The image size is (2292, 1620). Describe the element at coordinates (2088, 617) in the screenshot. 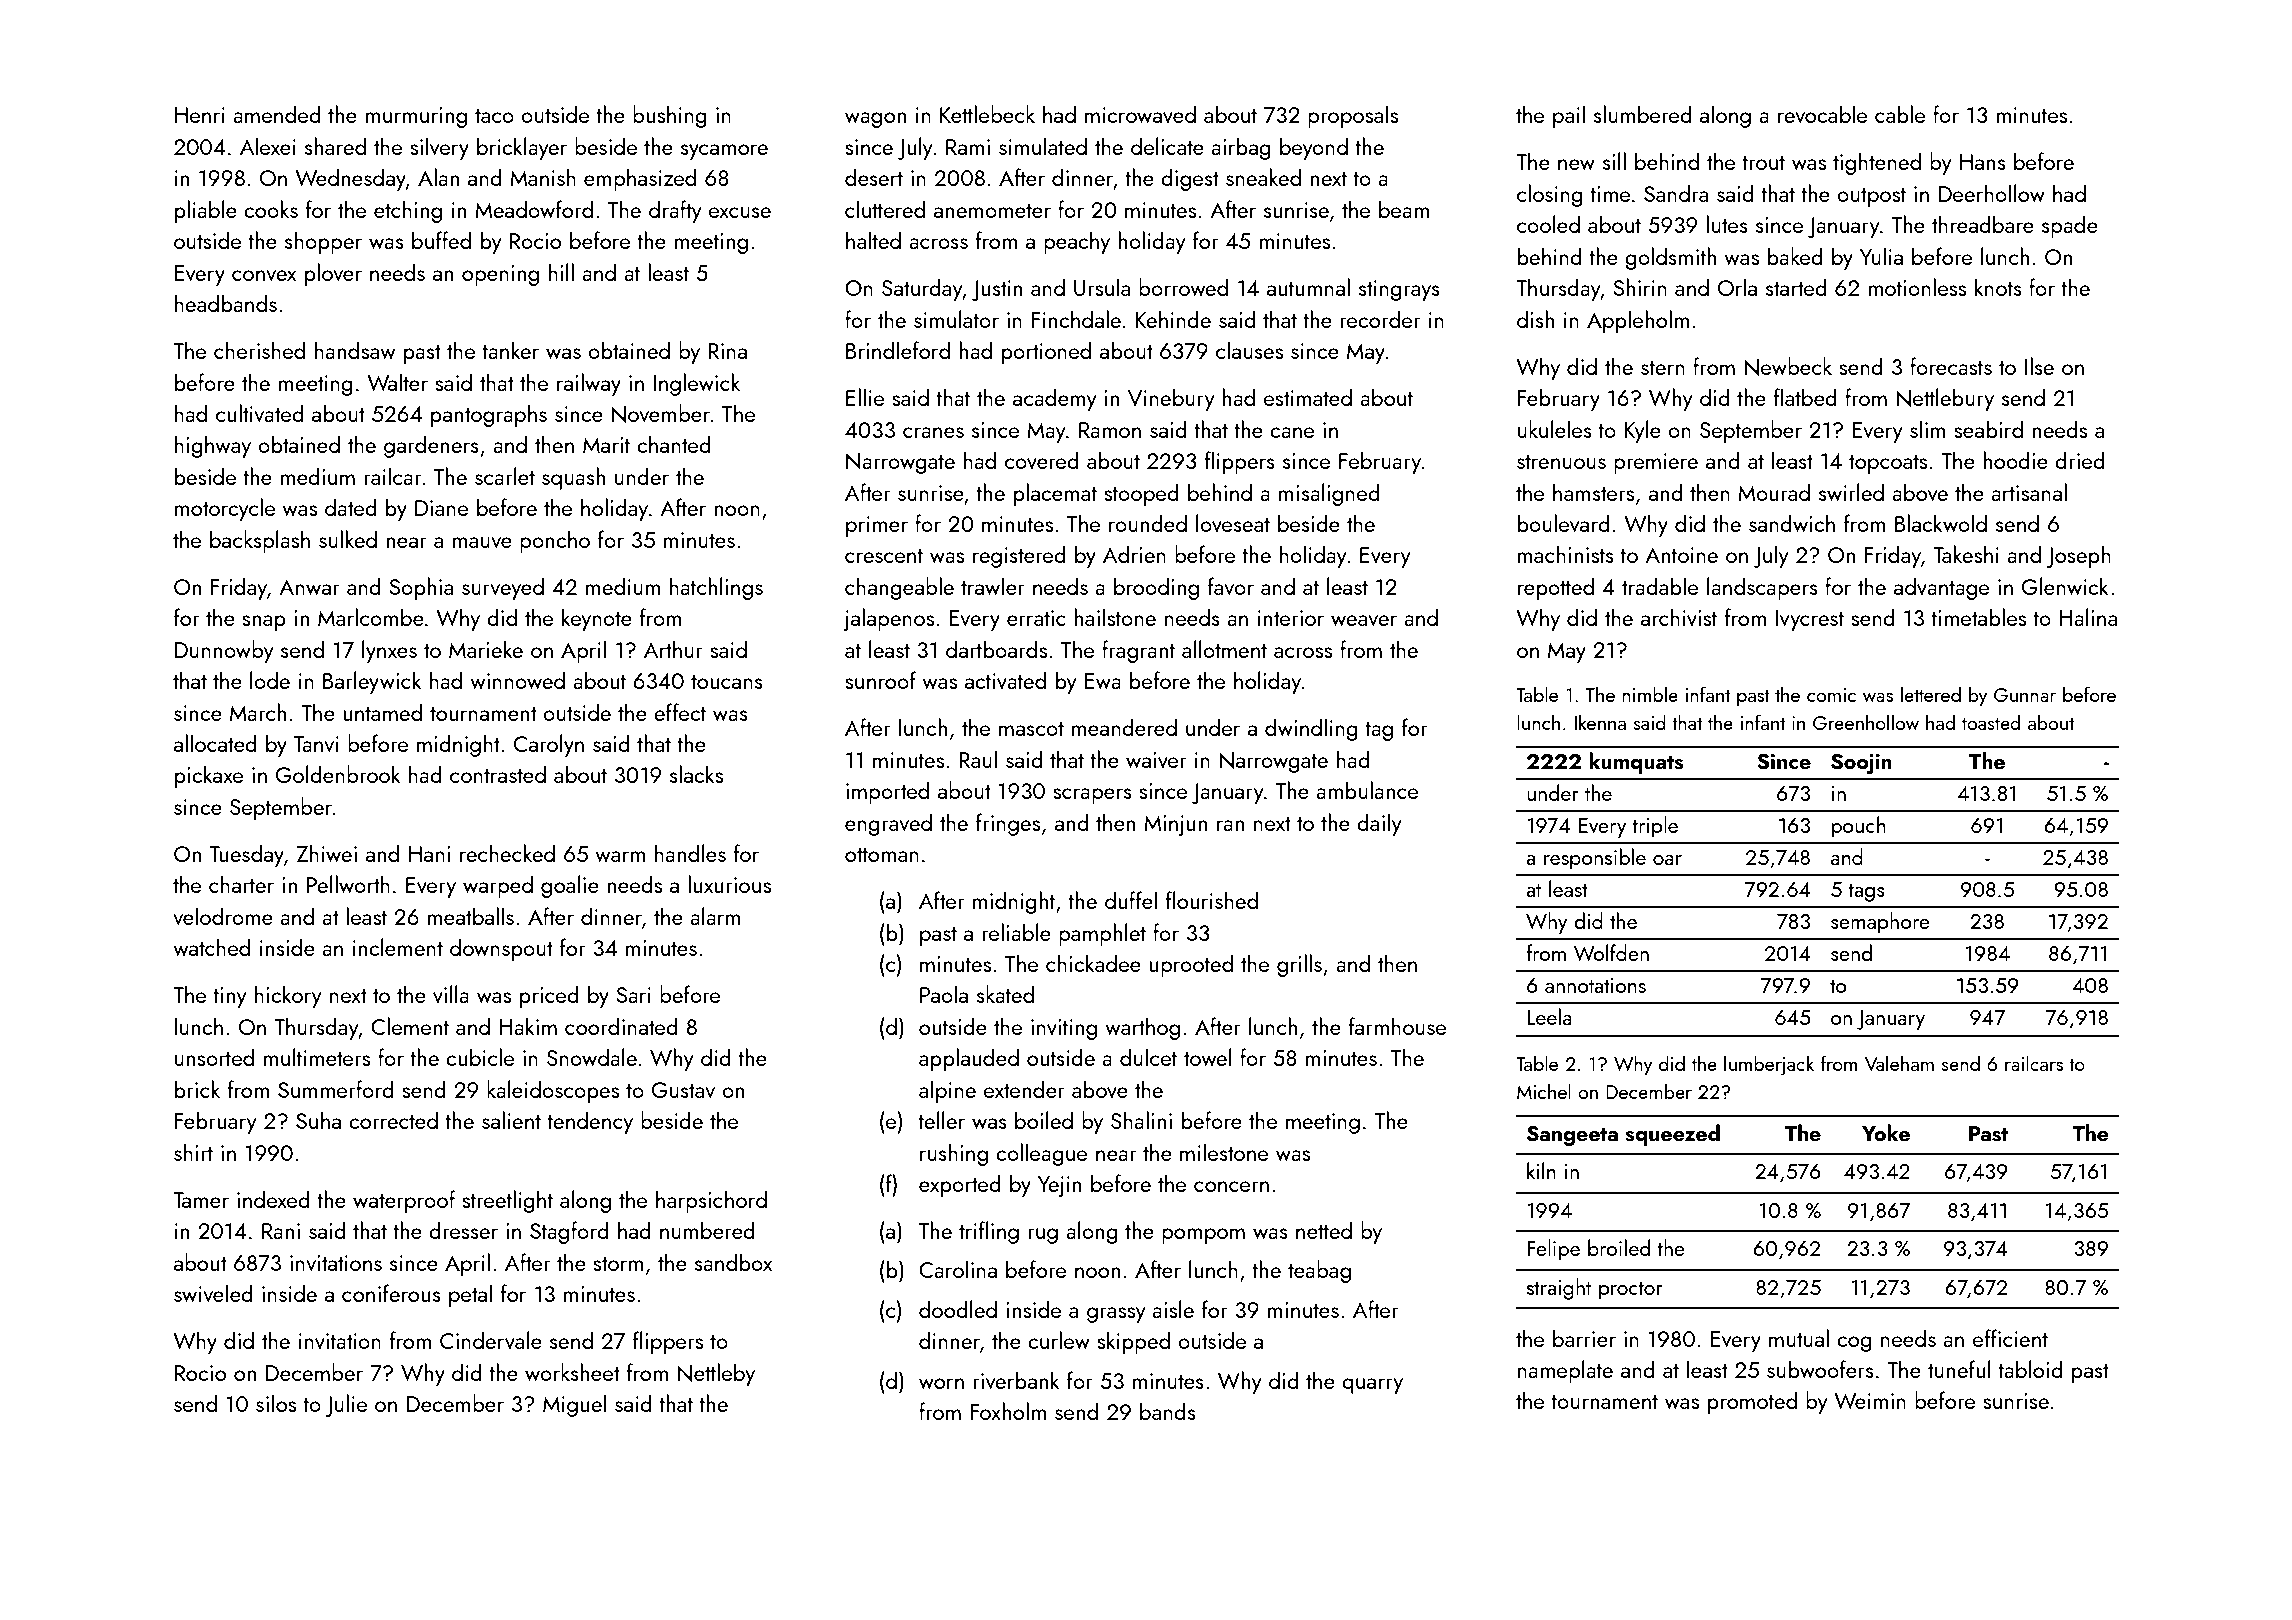

I see `Halina` at that location.
